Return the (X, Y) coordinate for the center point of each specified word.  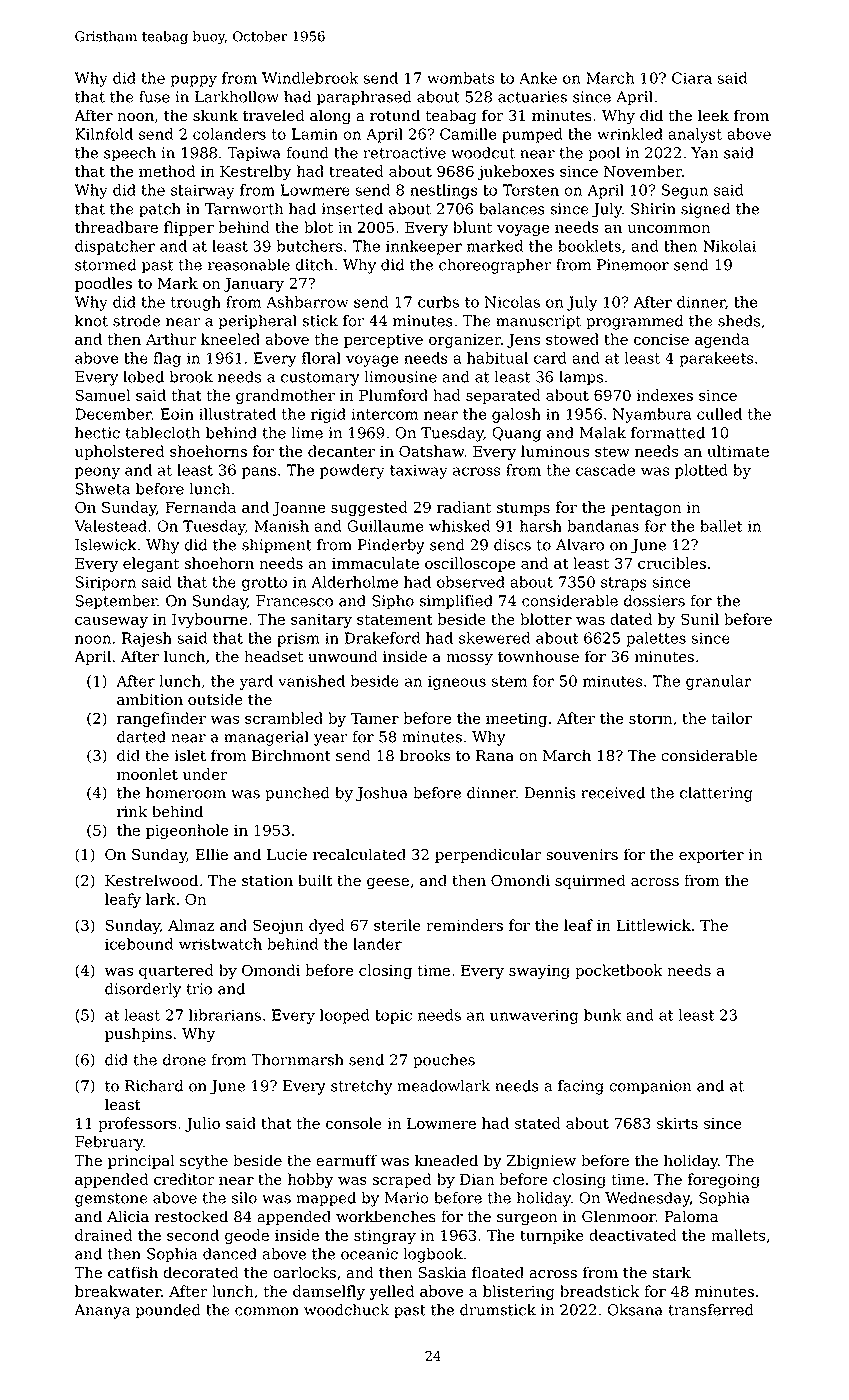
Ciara (692, 78)
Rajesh (147, 639)
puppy (194, 81)
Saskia (443, 1272)
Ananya (102, 1311)
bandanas (603, 526)
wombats (460, 78)
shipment (277, 546)
